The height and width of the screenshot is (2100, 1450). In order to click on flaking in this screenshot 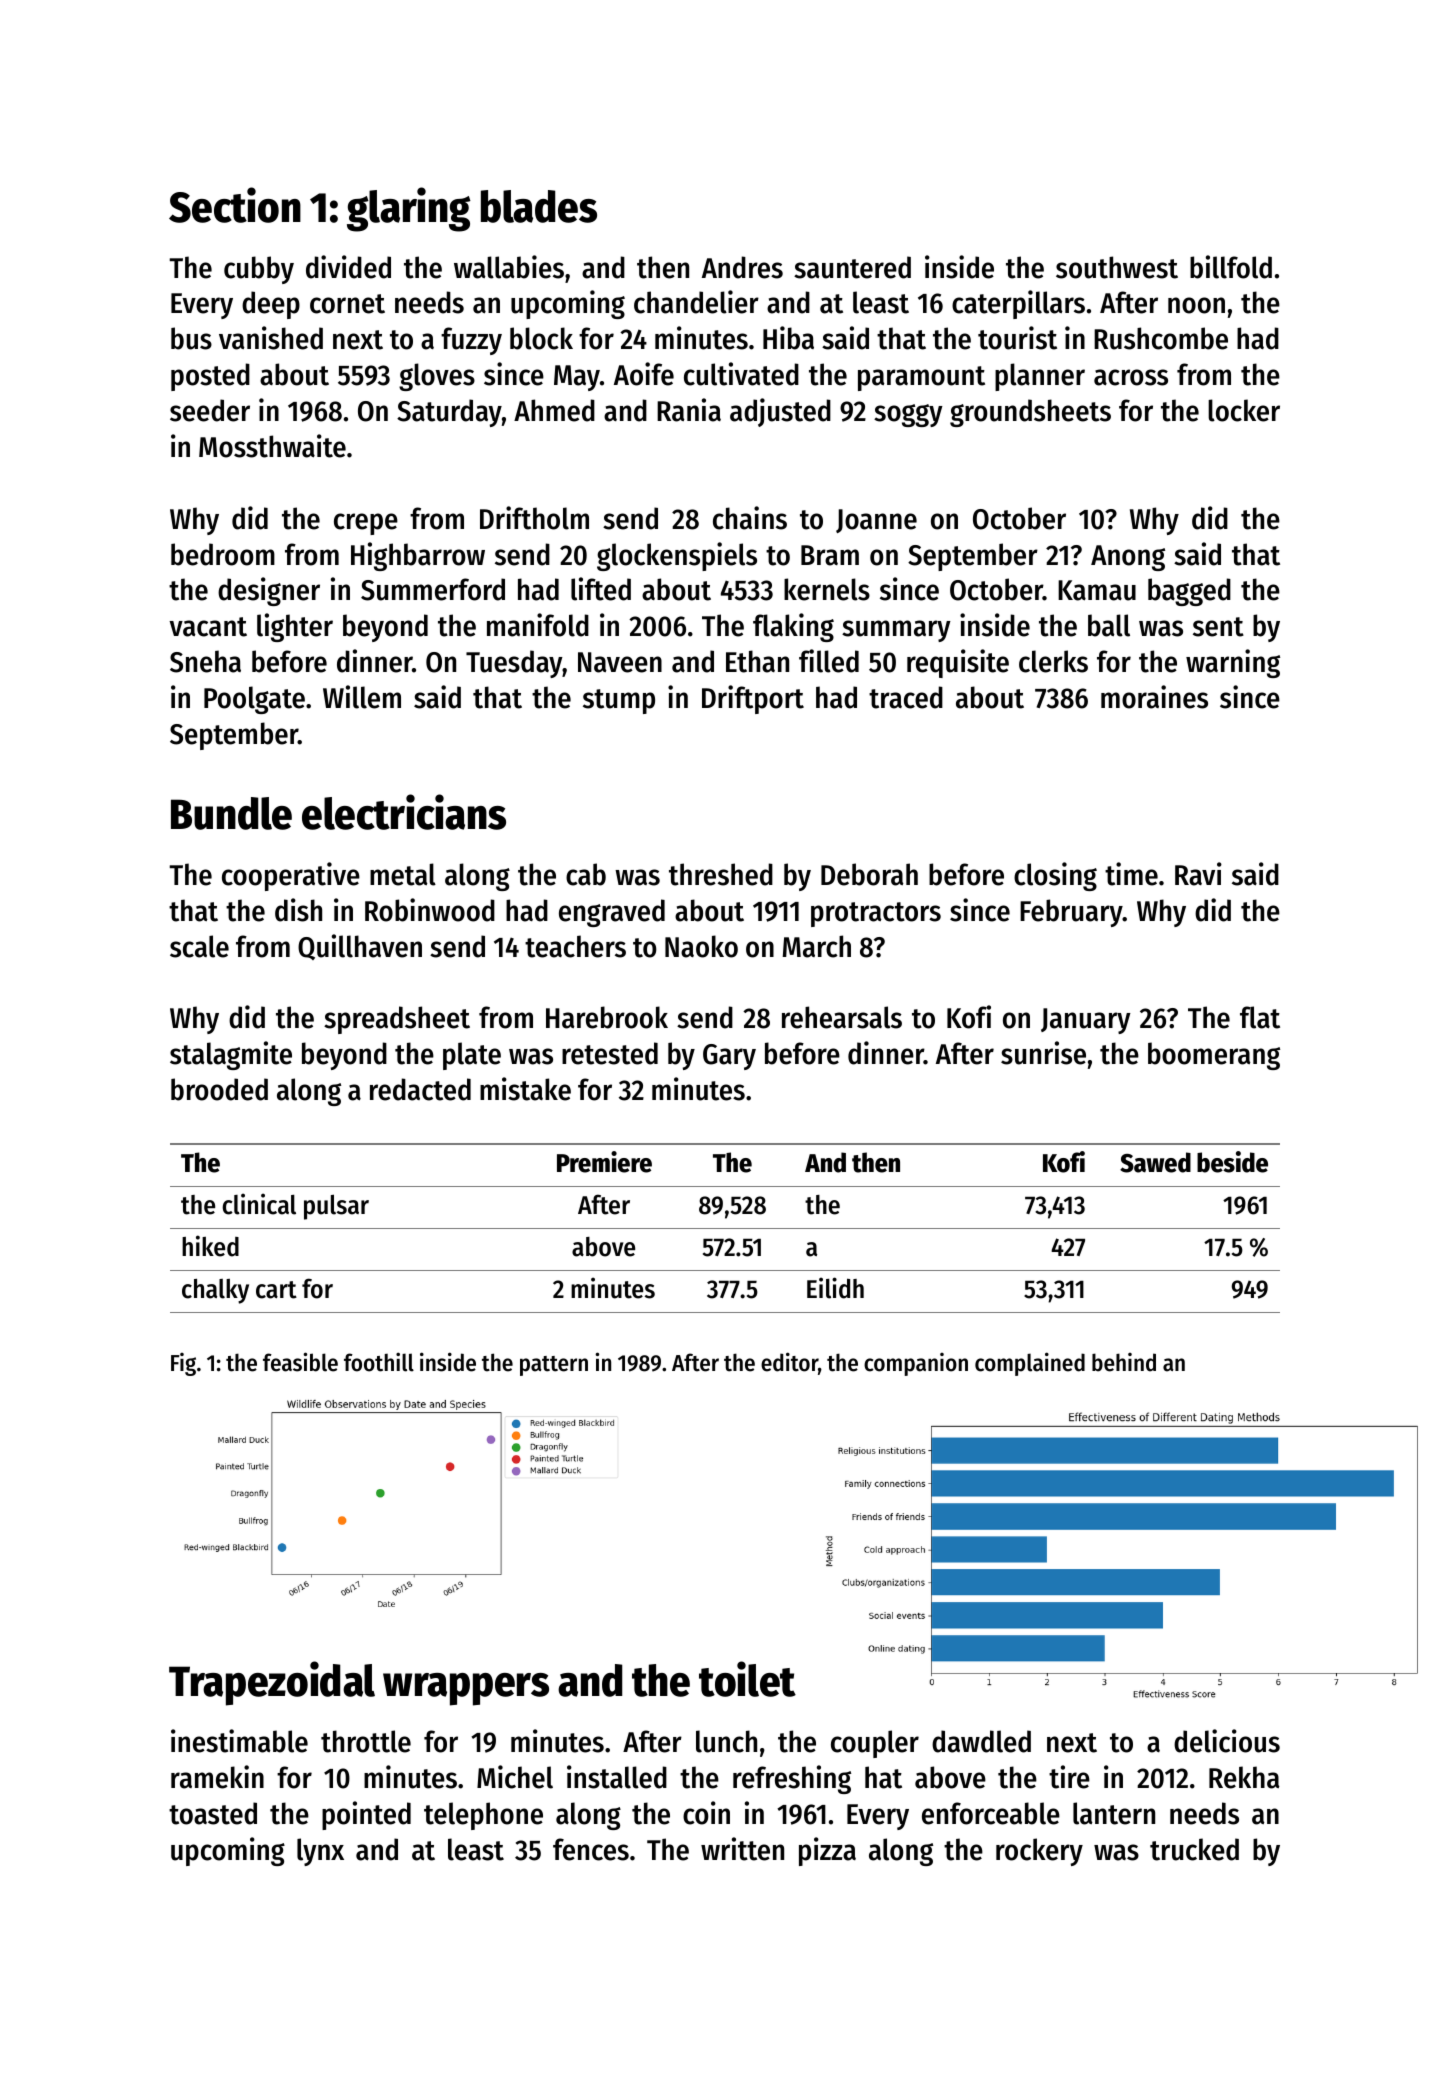, I will do `click(793, 627)`.
